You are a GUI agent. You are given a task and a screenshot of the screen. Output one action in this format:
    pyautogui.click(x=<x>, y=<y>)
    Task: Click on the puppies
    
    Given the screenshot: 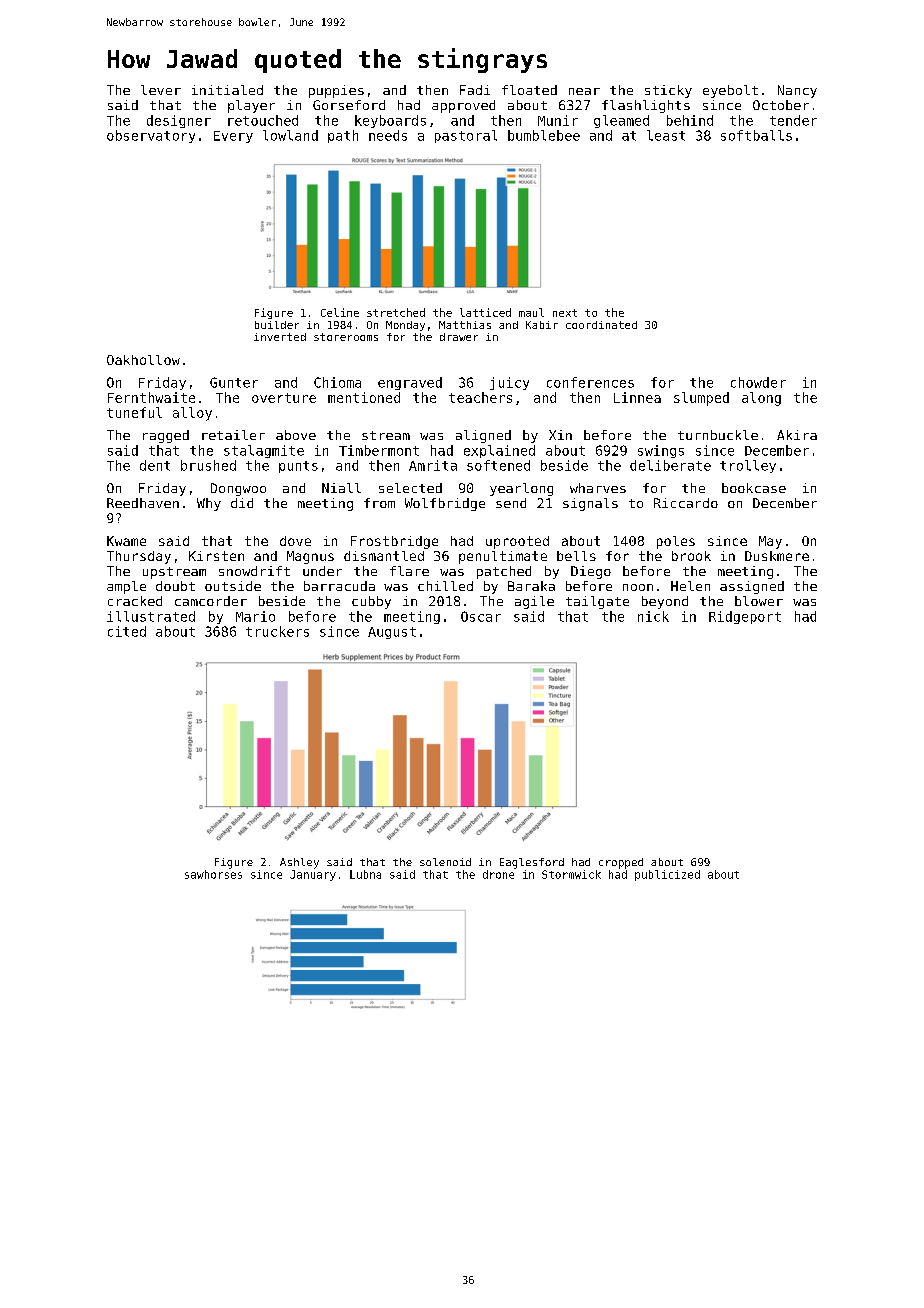 What is the action you would take?
    pyautogui.click(x=336, y=91)
